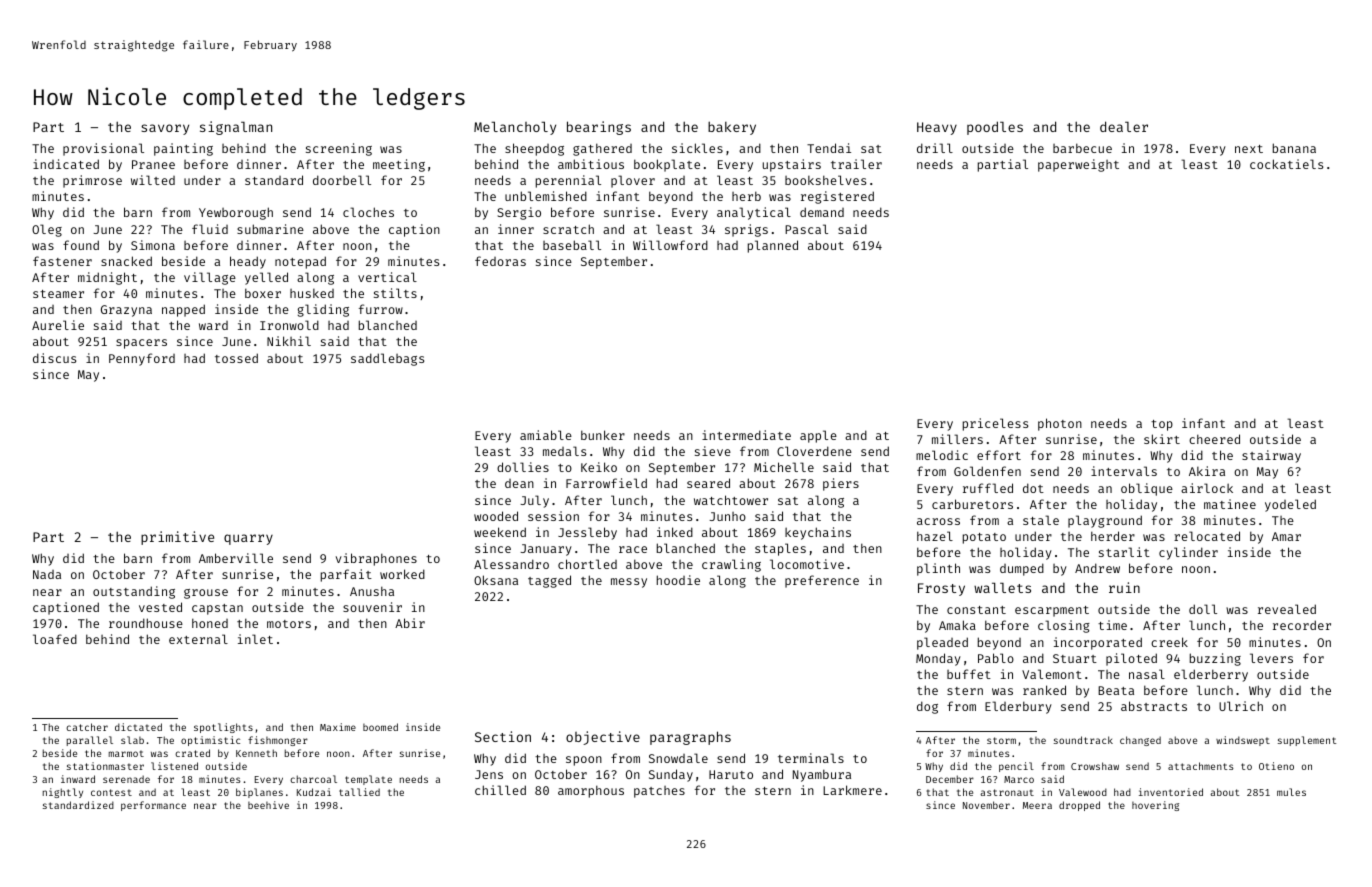  What do you see at coordinates (153, 806) in the page?
I see `performance` at bounding box center [153, 806].
